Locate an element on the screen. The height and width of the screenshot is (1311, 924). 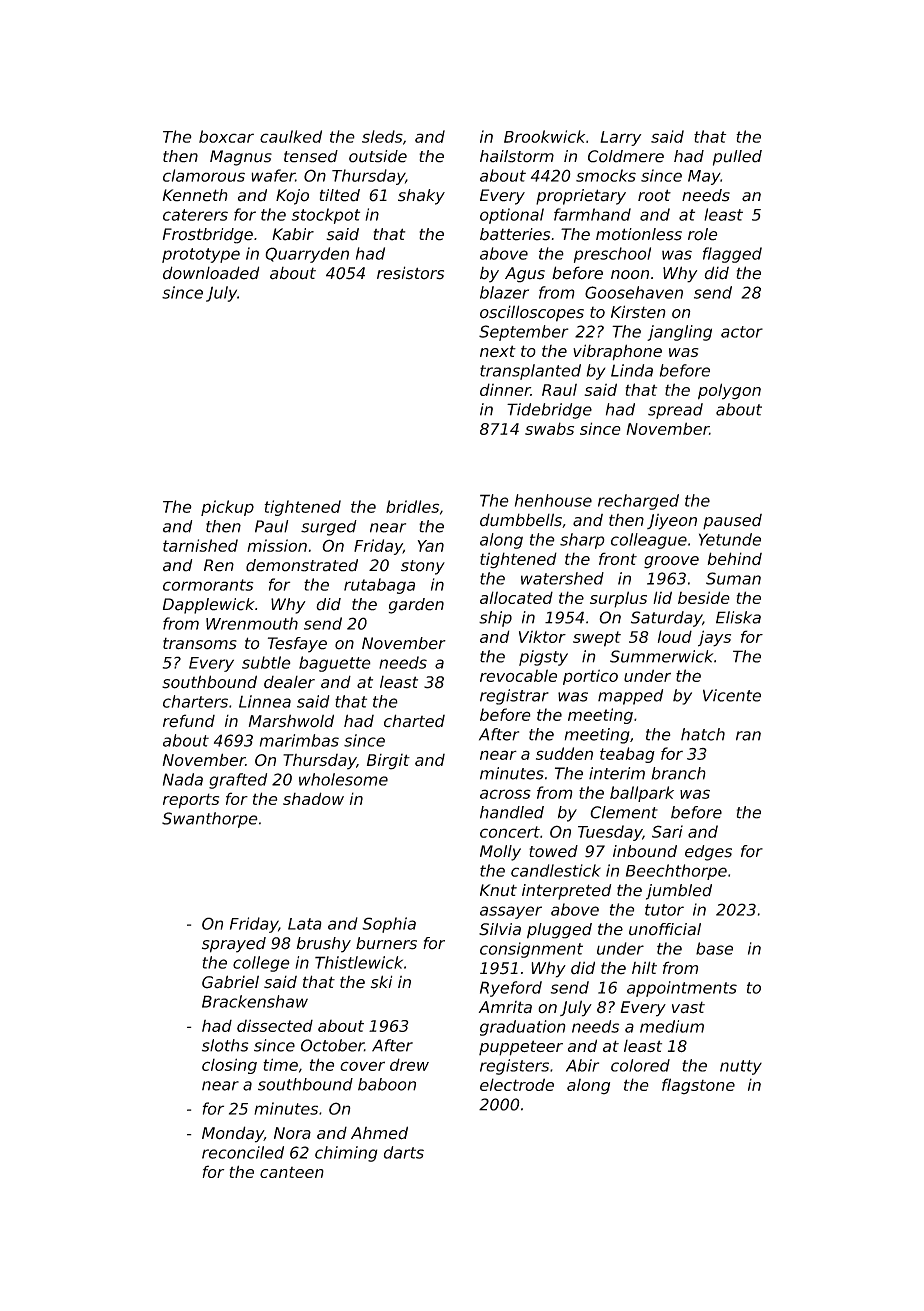
medium is located at coordinates (672, 1026).
